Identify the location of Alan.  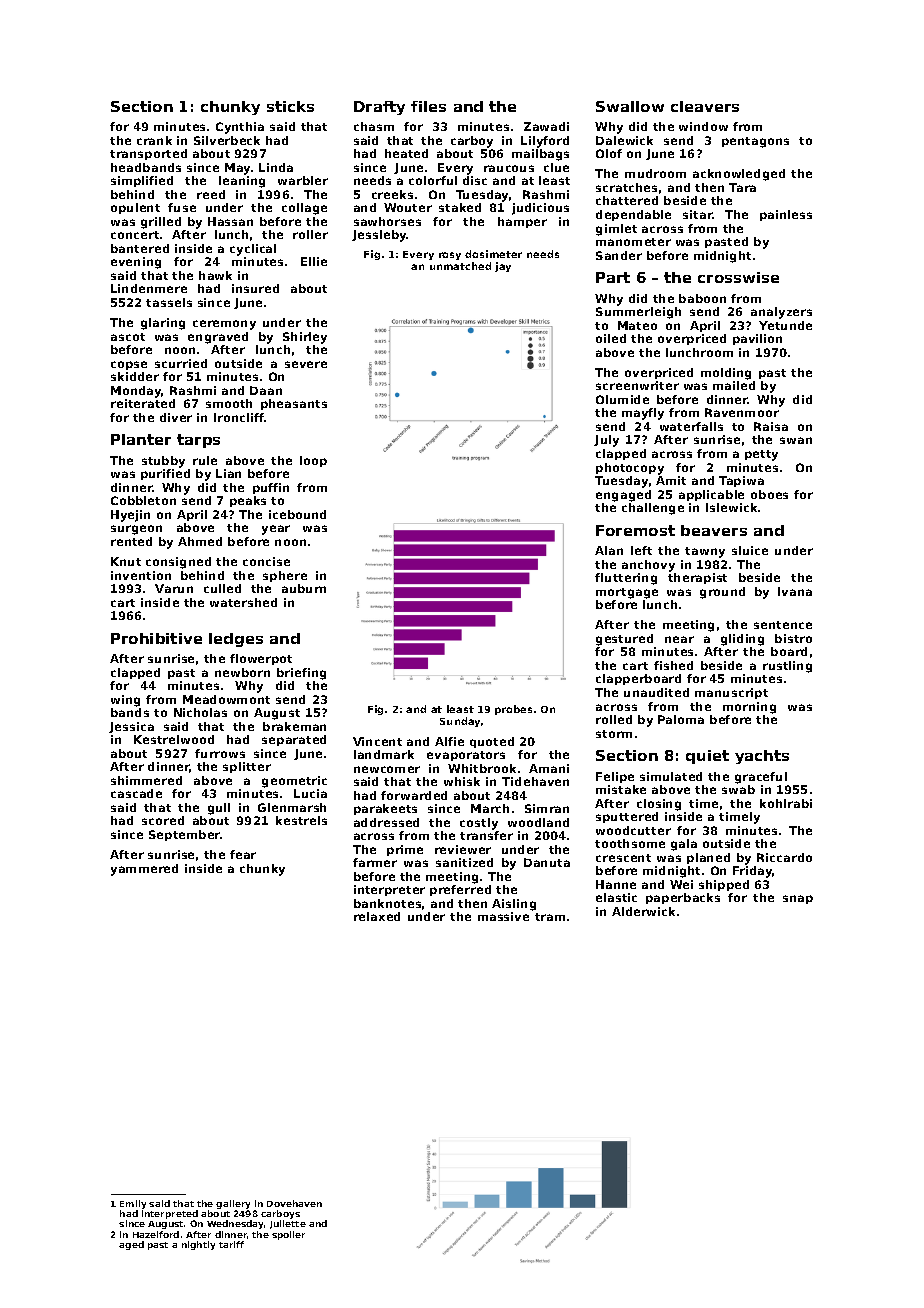
(609, 550).
